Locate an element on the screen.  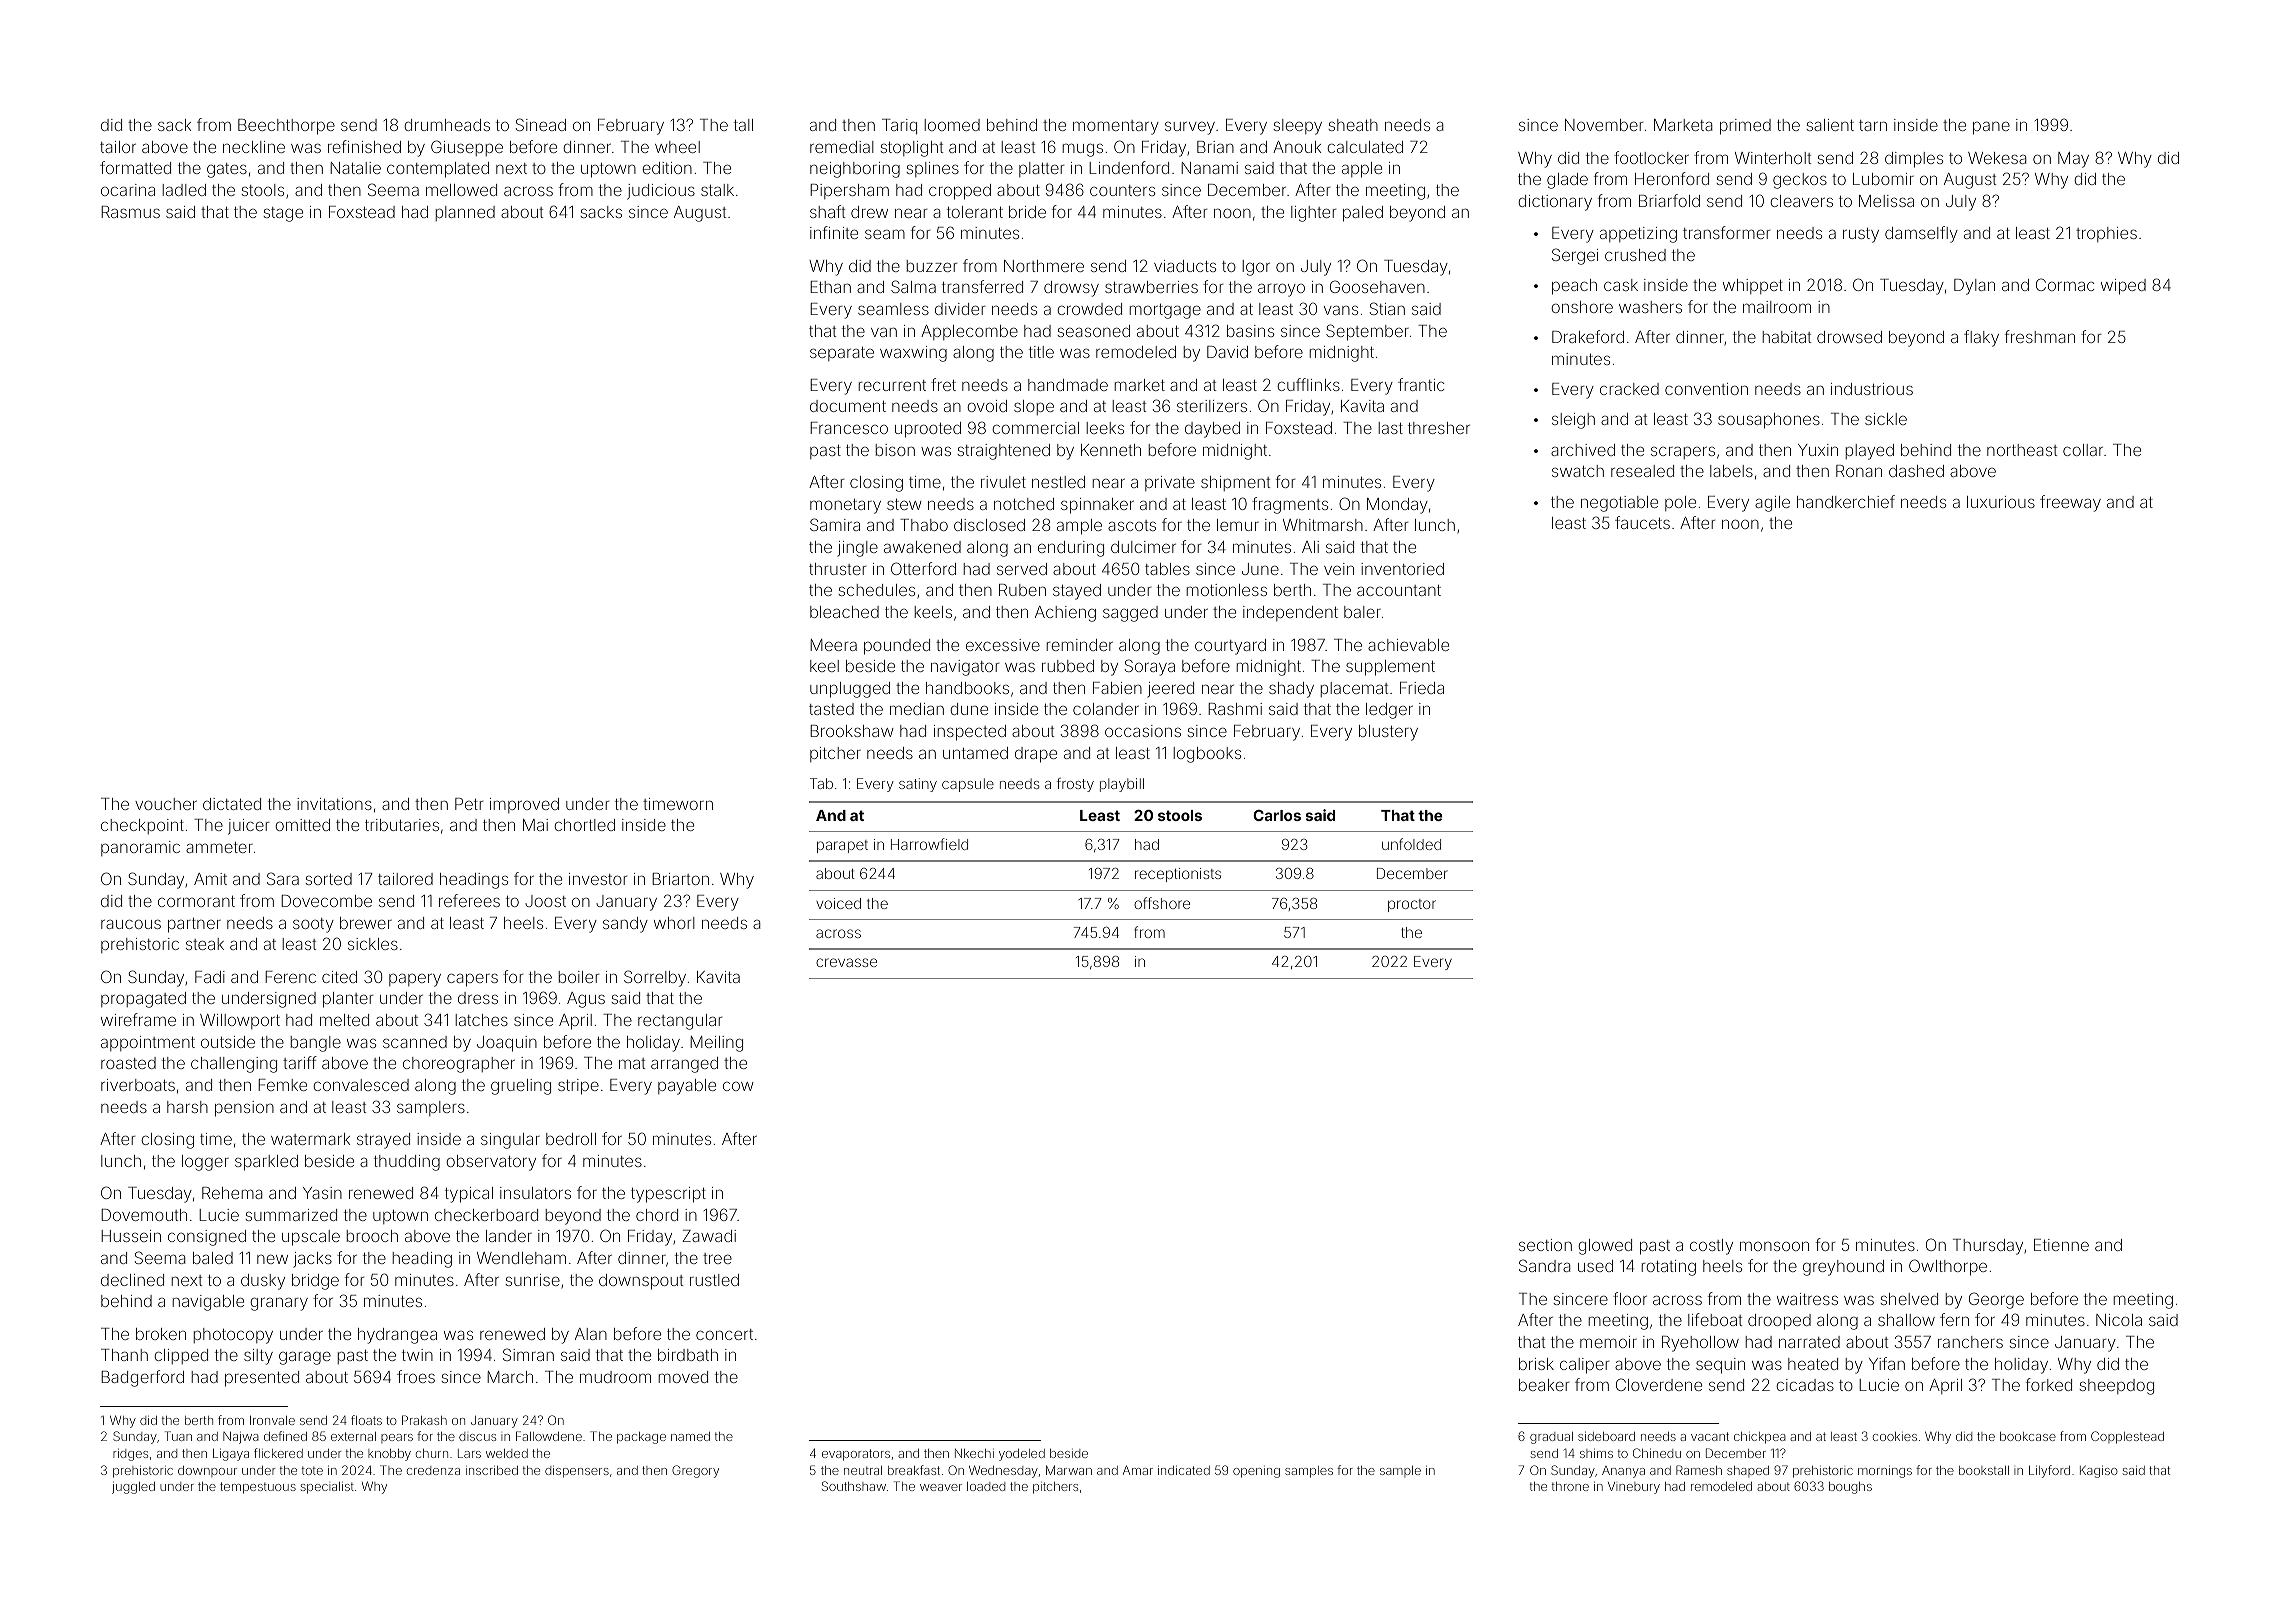
rustled is located at coordinates (714, 1280).
